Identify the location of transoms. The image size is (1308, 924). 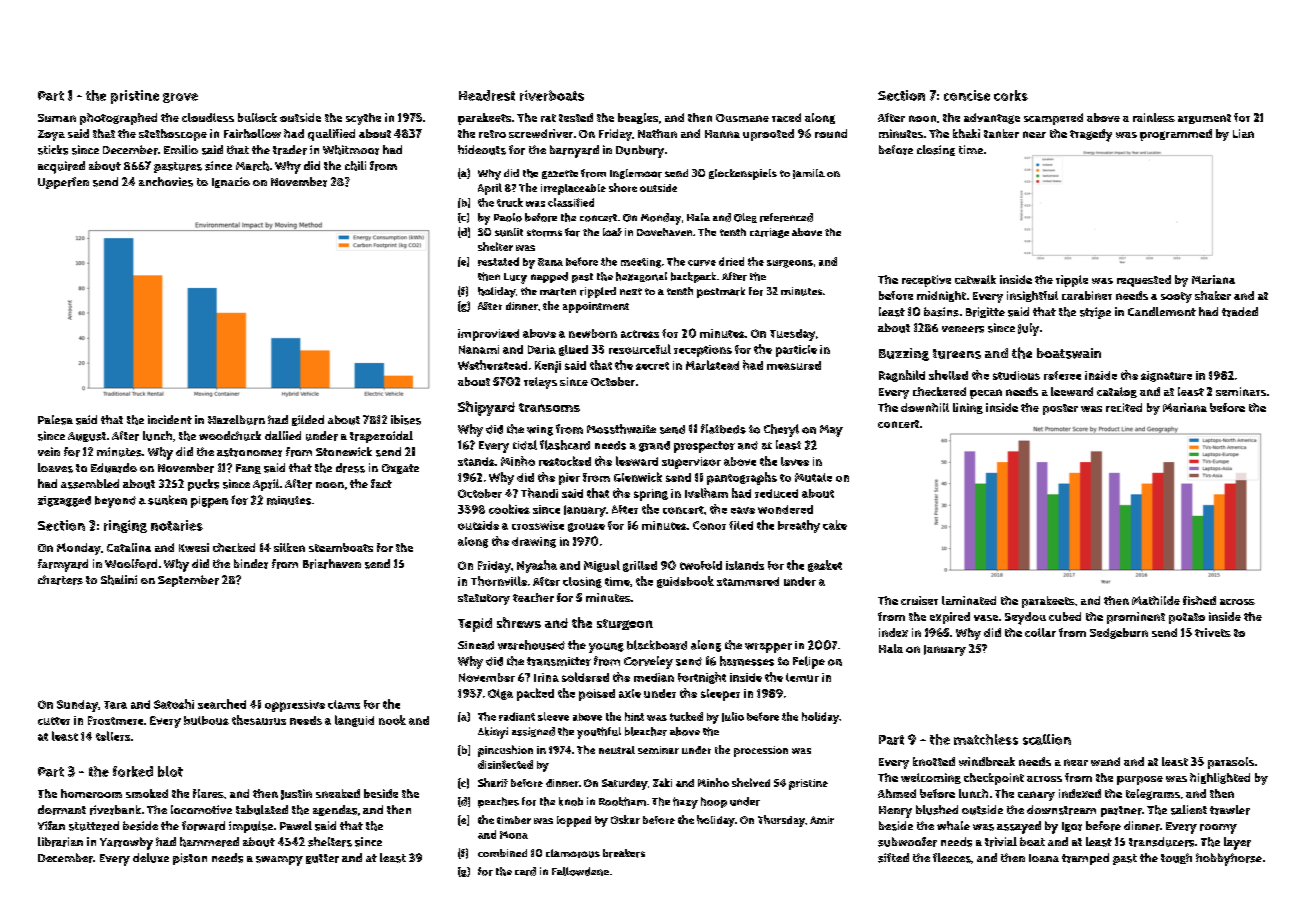
(549, 407).
